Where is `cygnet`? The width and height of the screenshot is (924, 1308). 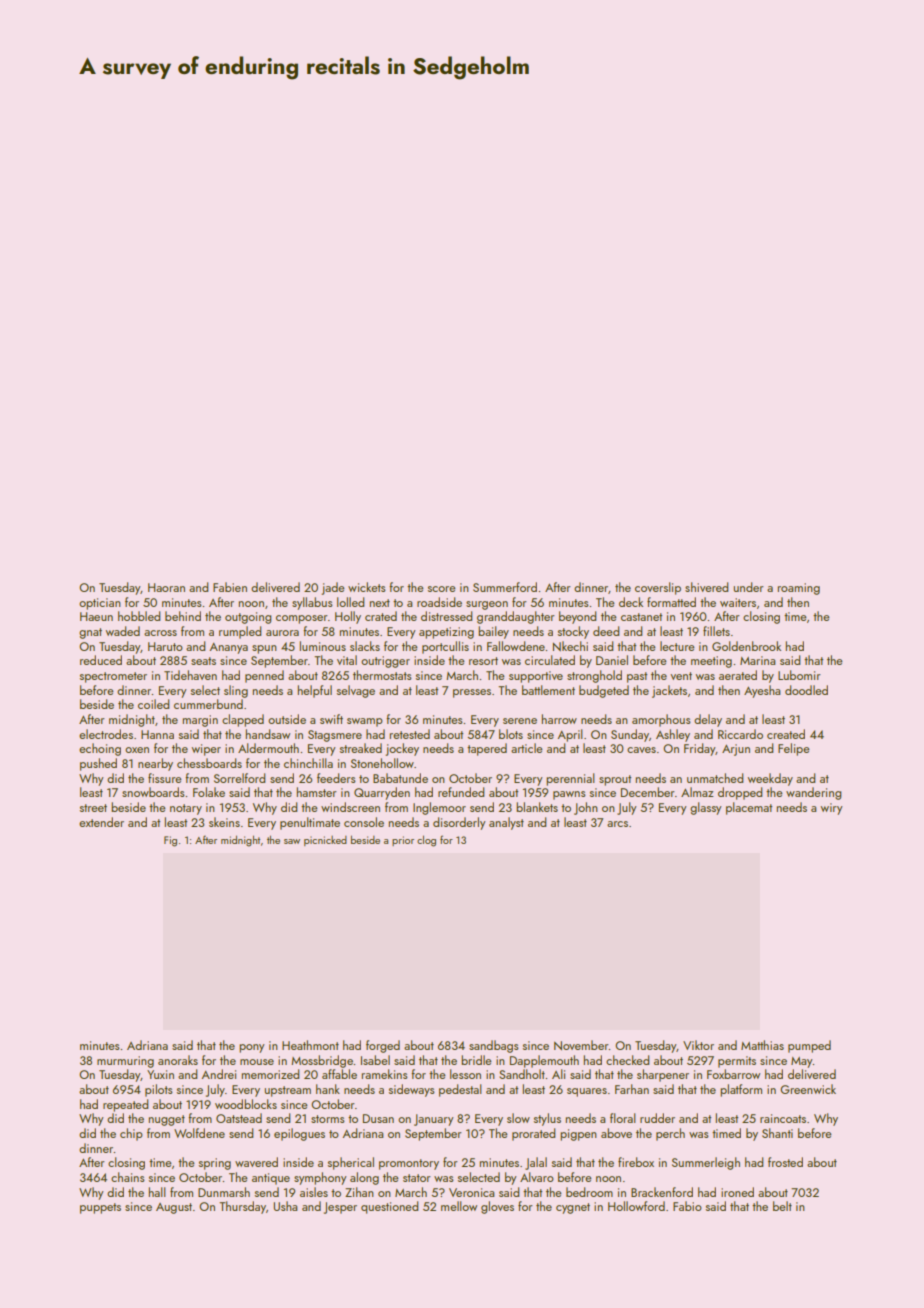 cygnet is located at coordinates (573, 1208).
